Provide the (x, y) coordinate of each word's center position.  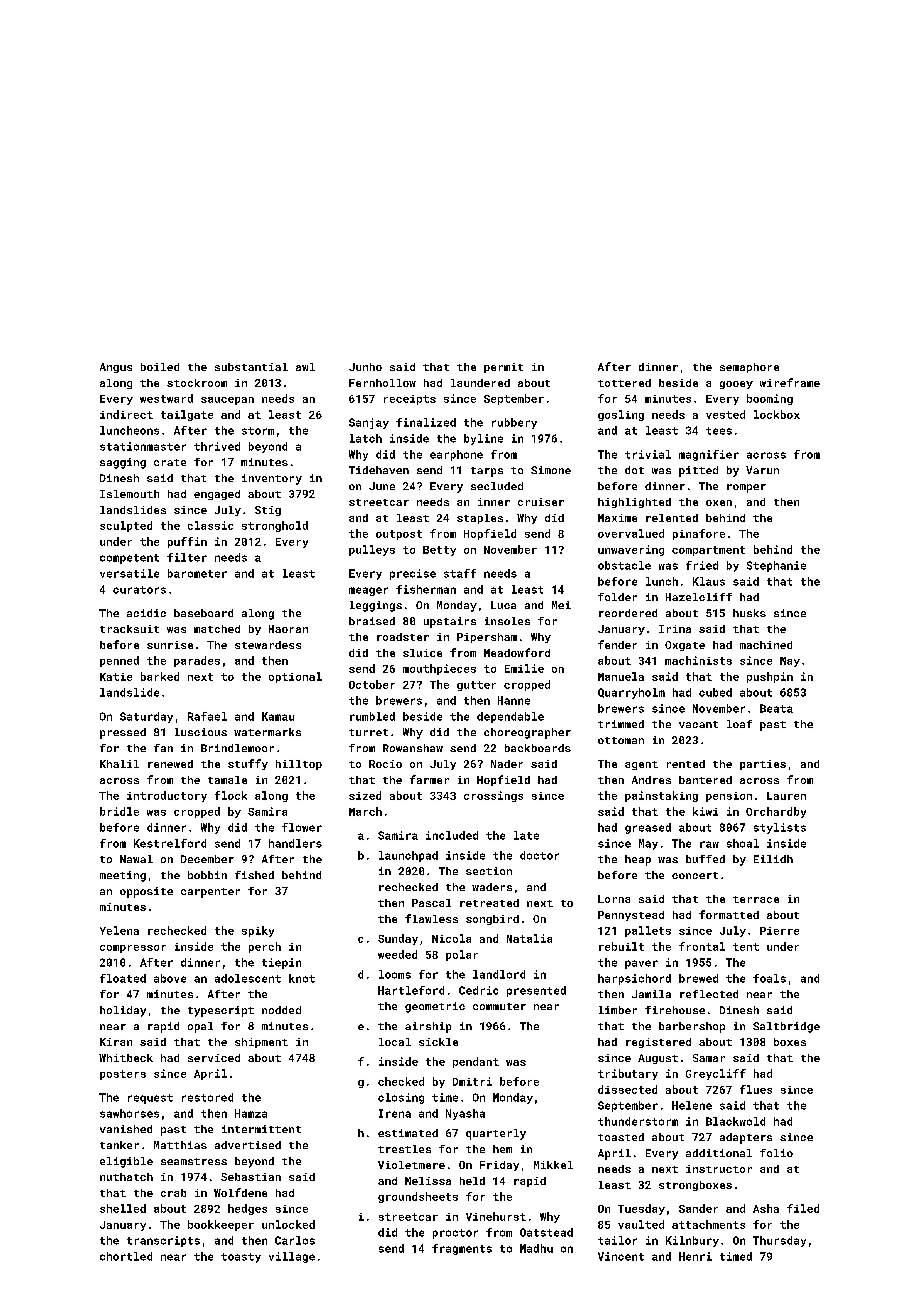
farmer (429, 779)
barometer (197, 573)
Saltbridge (786, 1027)
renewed (170, 764)
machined (766, 645)
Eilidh (773, 859)
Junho (365, 367)
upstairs (450, 622)
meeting (123, 876)
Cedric (478, 990)
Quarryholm (631, 693)
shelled (123, 1208)
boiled (160, 367)
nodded (281, 1010)
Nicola (451, 938)
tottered (624, 383)
